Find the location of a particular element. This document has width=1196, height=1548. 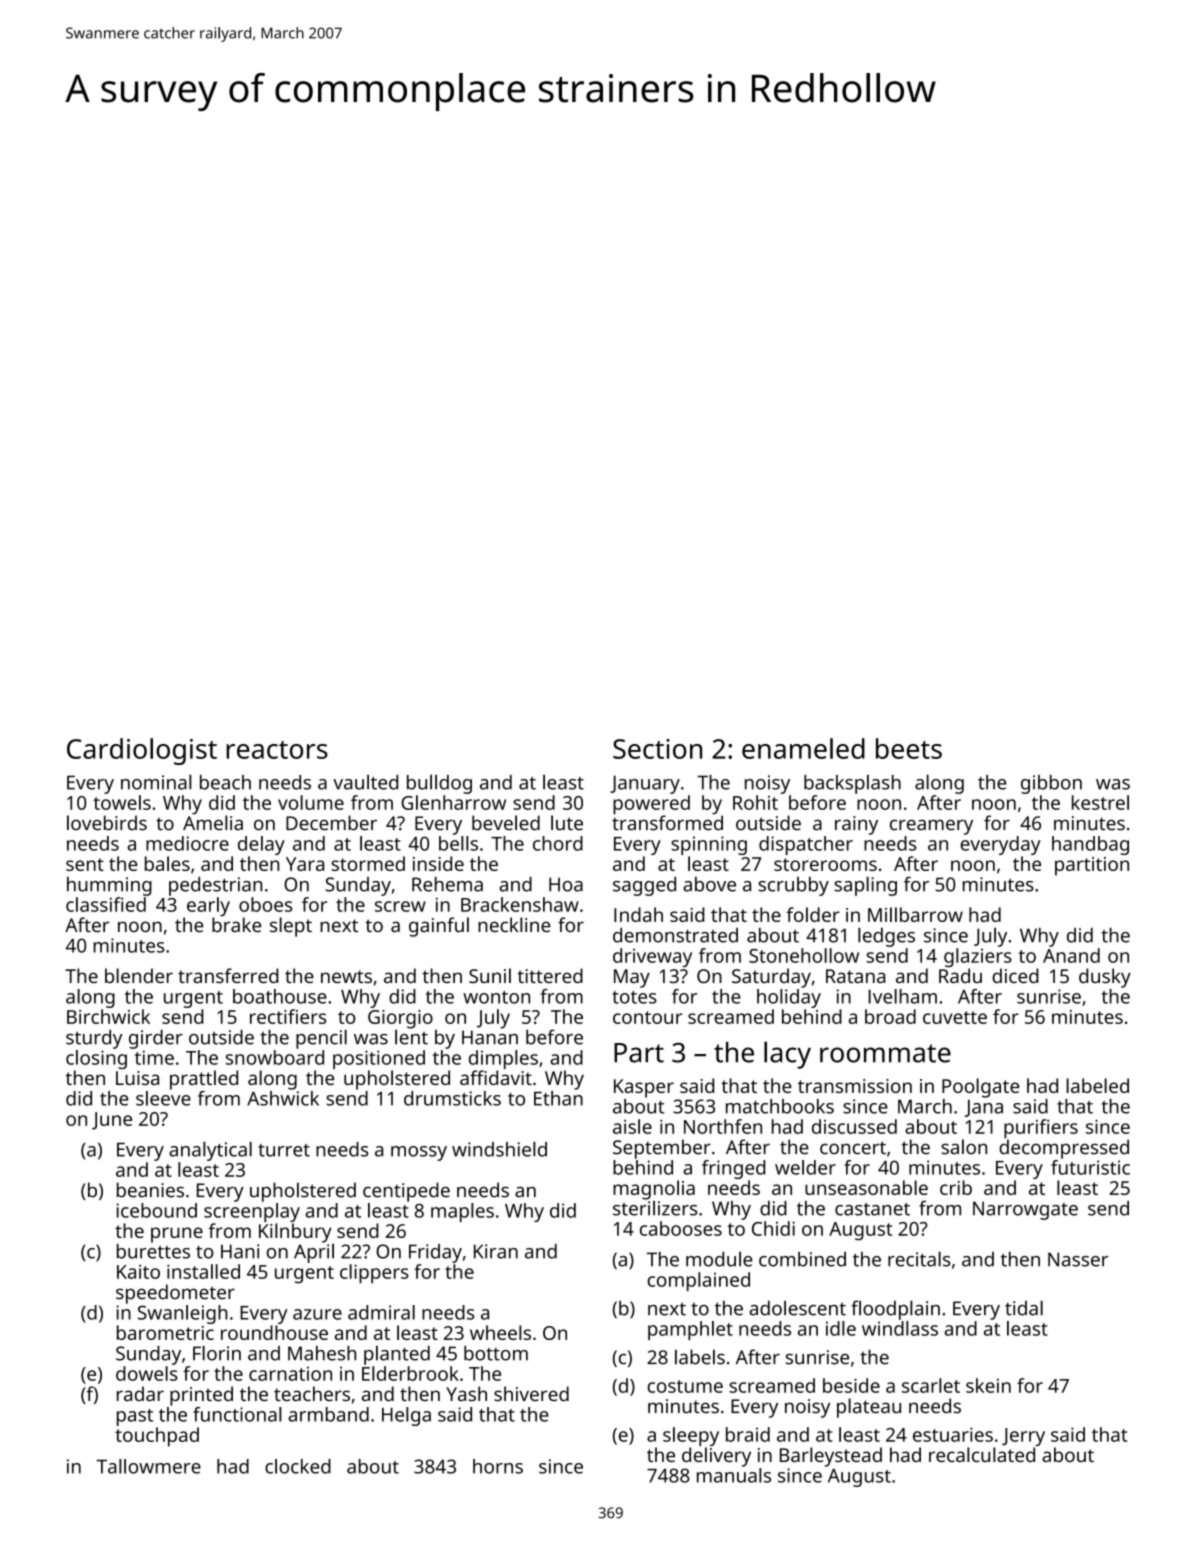

handbag is located at coordinates (1090, 845).
